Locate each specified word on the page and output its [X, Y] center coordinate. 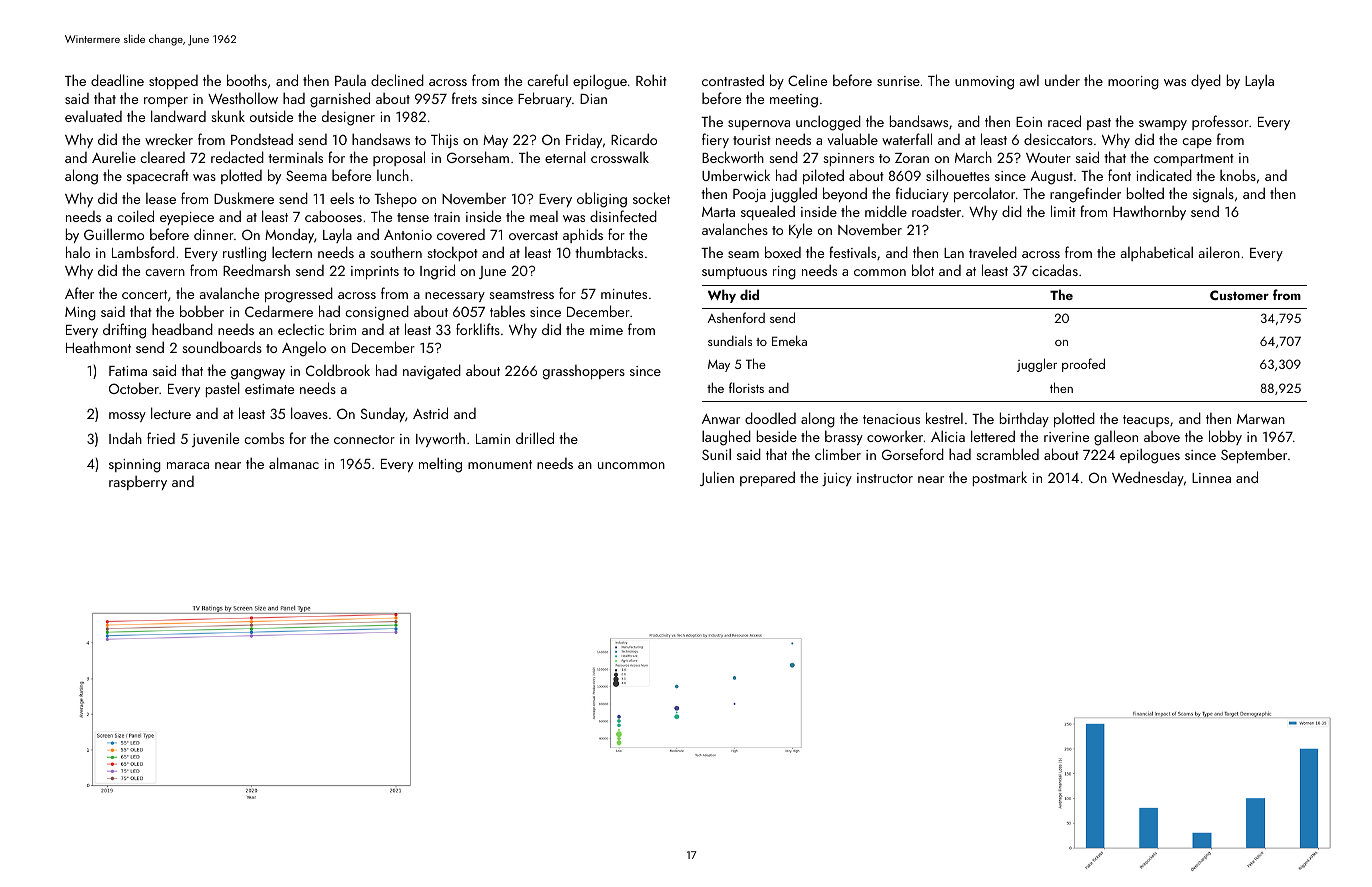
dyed [1206, 81]
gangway [258, 374]
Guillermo [114, 234]
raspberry [138, 483]
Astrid [430, 413]
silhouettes [958, 175]
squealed [768, 212]
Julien [717, 478]
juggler [1037, 365]
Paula [350, 80]
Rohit [651, 80]
